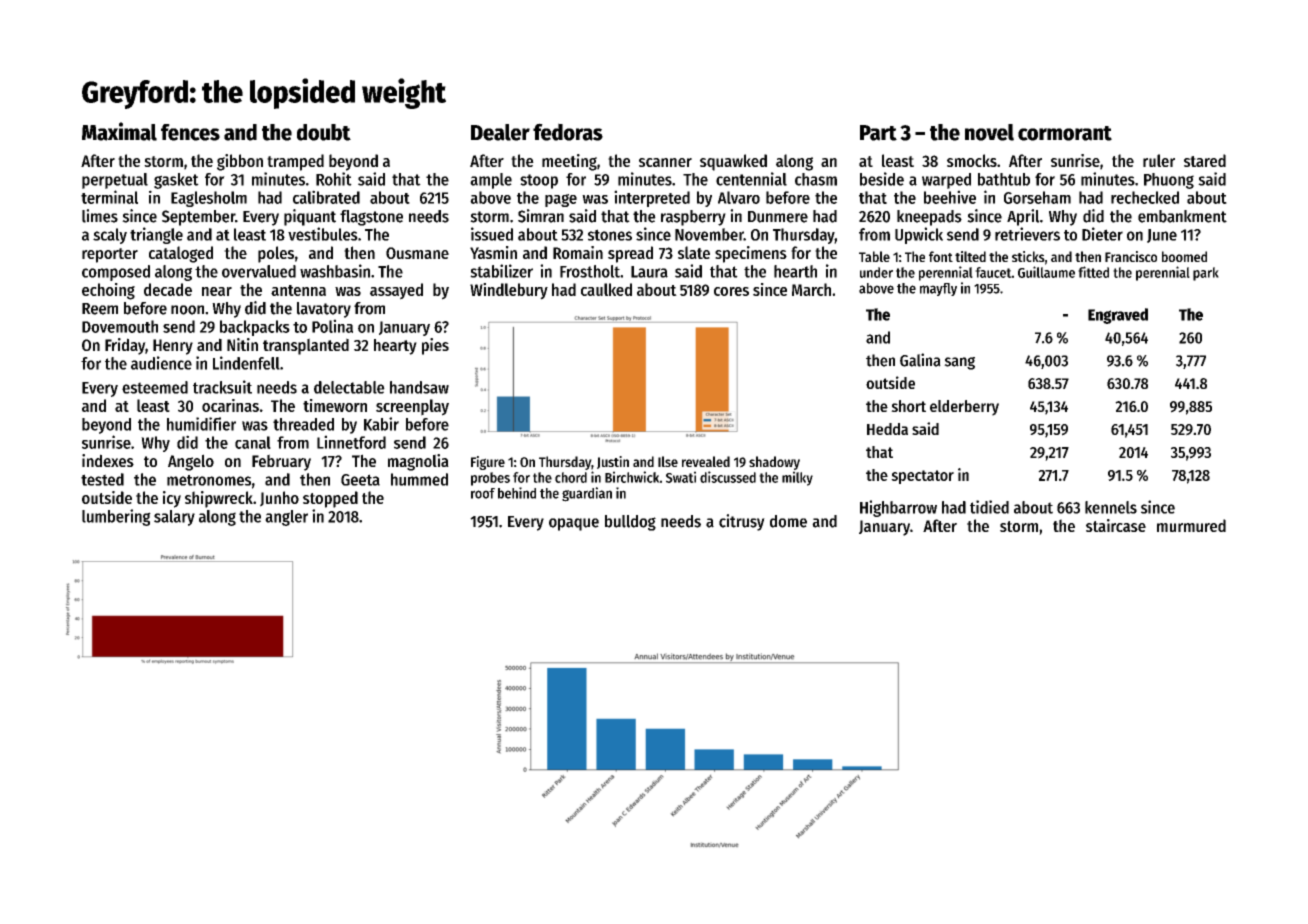 The width and height of the screenshot is (1308, 924). I want to click on cormorant, so click(1065, 133).
